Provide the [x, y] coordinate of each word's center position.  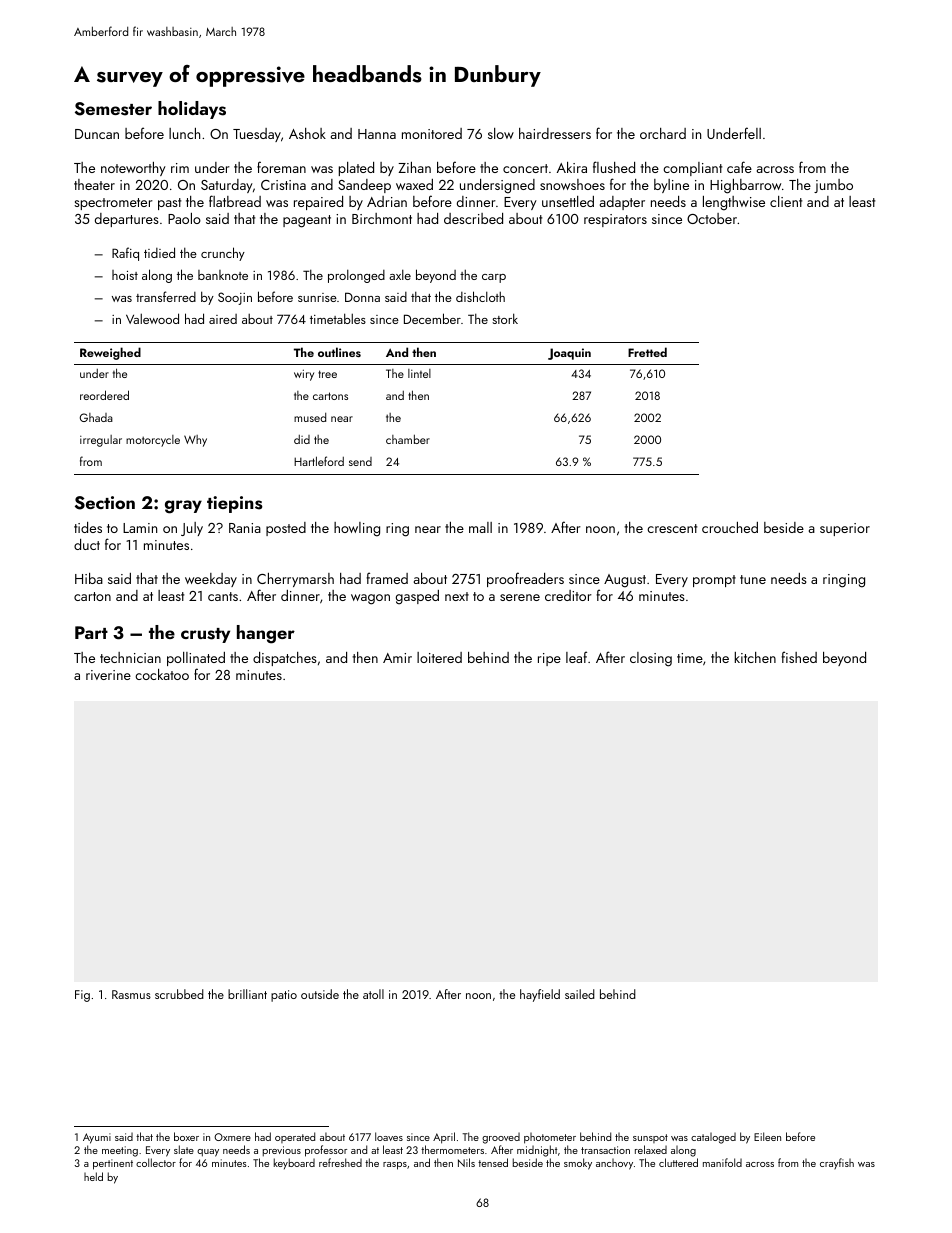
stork [505, 318]
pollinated [196, 659]
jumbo [833, 186]
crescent [672, 528]
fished [799, 657]
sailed [580, 994]
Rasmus [131, 994]
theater [94, 184]
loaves [389, 1136]
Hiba [89, 578]
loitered [439, 657]
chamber [408, 439]
